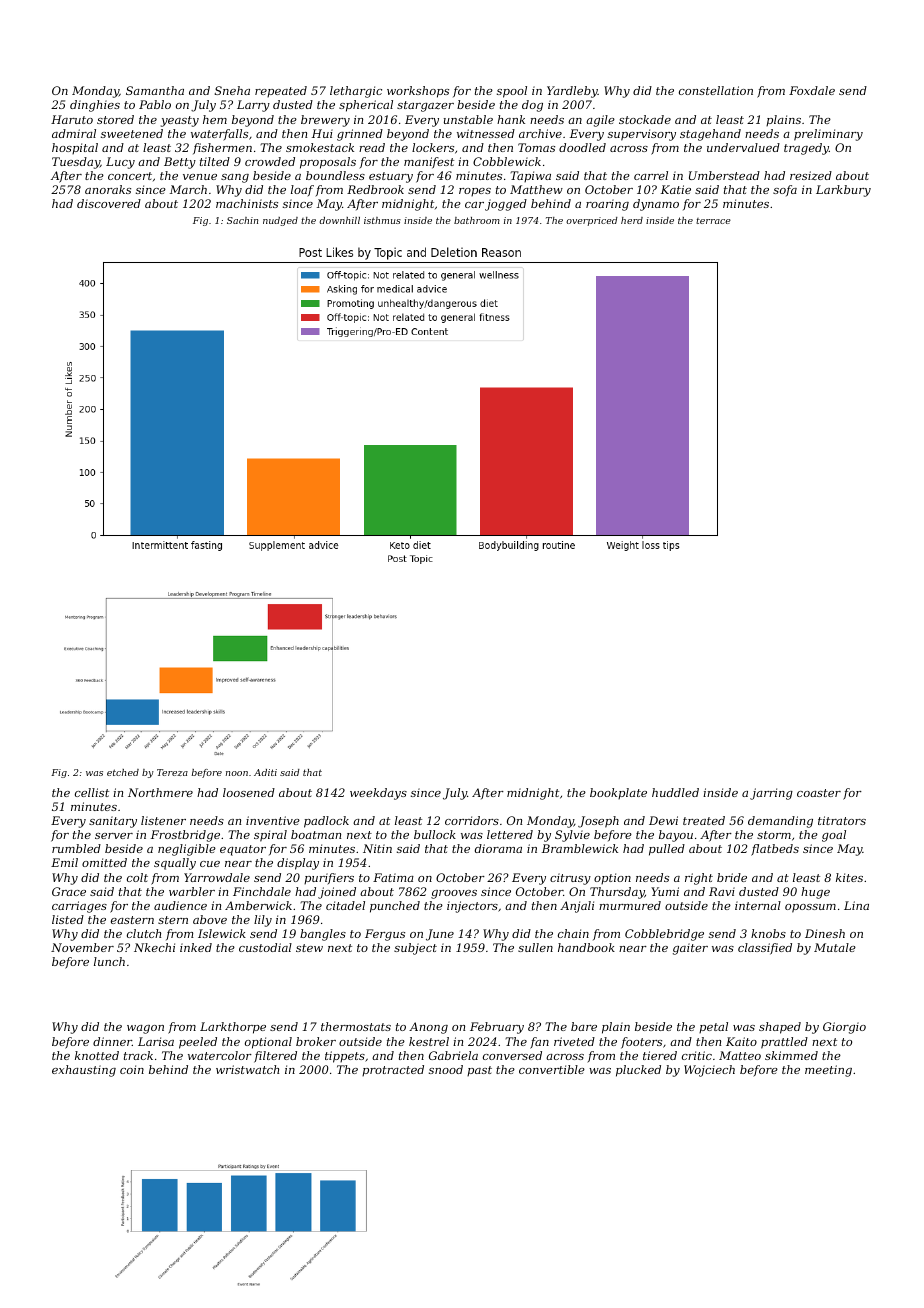 This page has width=924, height=1308. Describe the element at coordinates (210, 919) in the page. I see `above` at that location.
